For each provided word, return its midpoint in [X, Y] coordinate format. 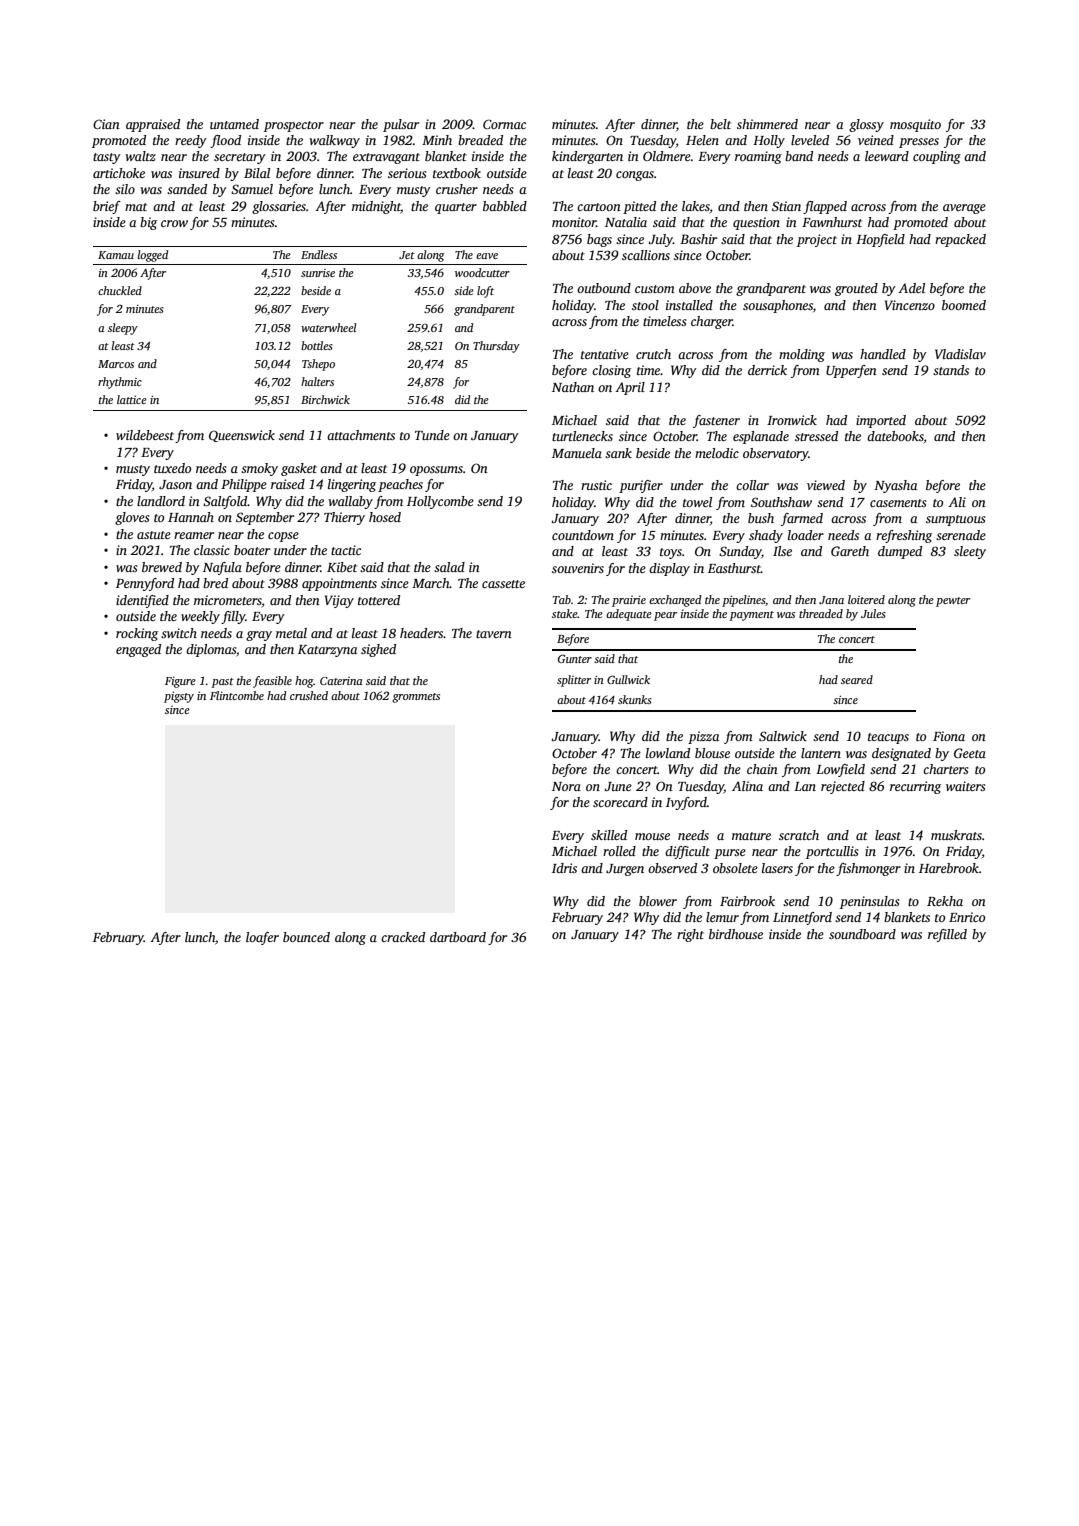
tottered [379, 600]
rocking [137, 634]
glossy [866, 125]
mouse [652, 836]
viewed [826, 485]
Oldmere [667, 156]
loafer [262, 938]
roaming [758, 157]
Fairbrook [747, 901]
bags [599, 240]
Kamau [116, 255]
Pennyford [145, 584]
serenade [961, 535]
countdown [583, 535]
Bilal [257, 173]
